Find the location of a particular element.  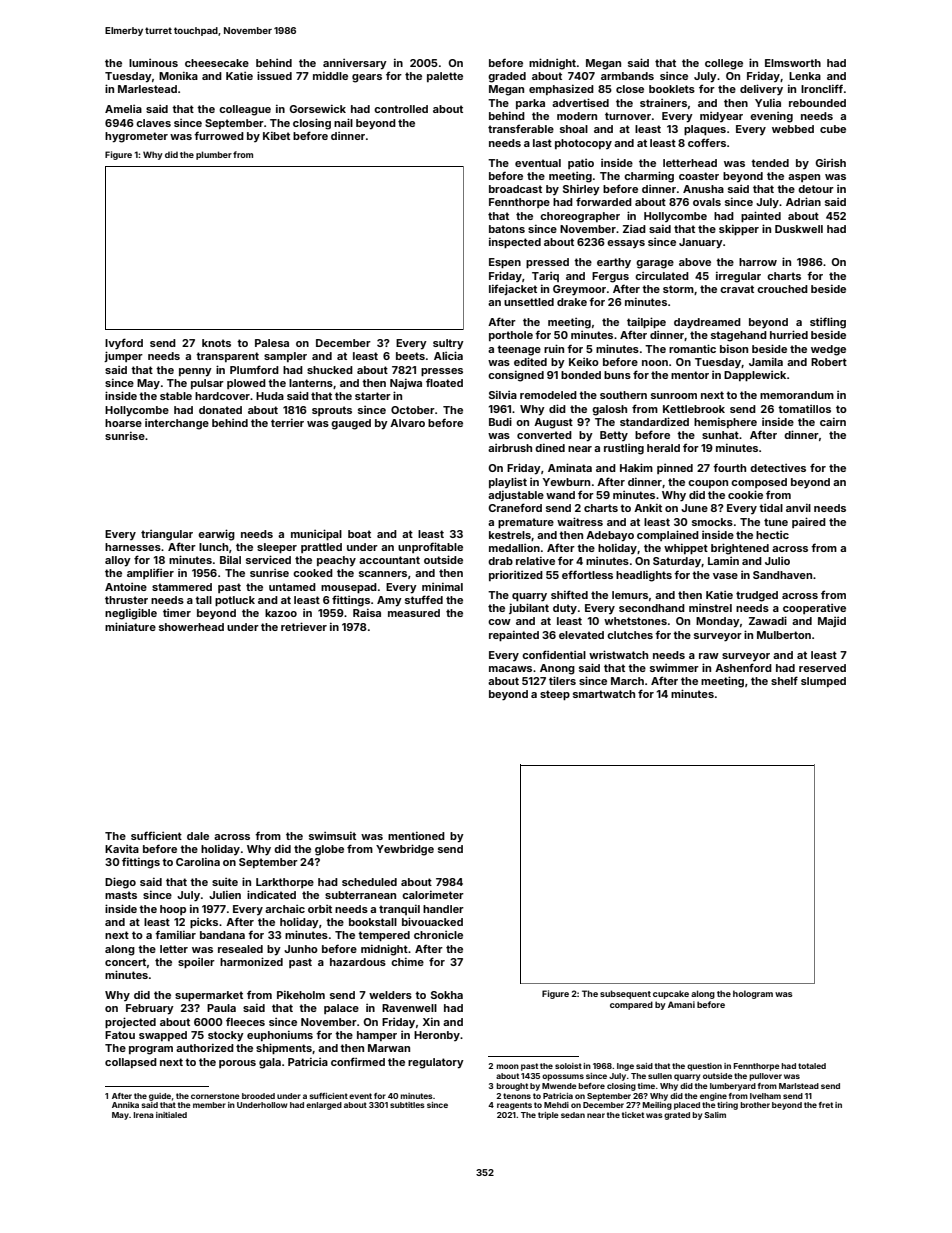

issued is located at coordinates (274, 75).
